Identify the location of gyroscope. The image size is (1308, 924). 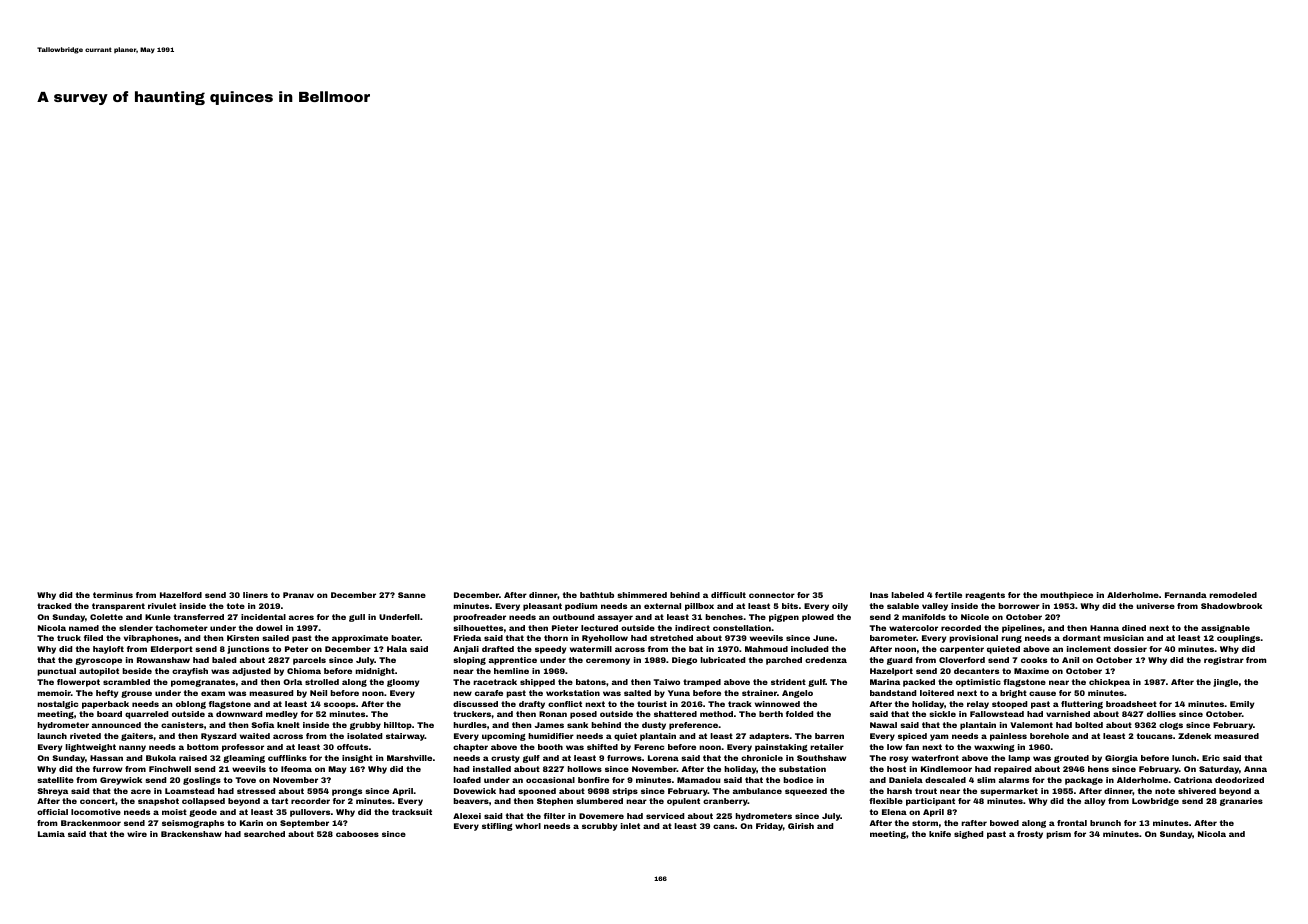
(98, 661).
